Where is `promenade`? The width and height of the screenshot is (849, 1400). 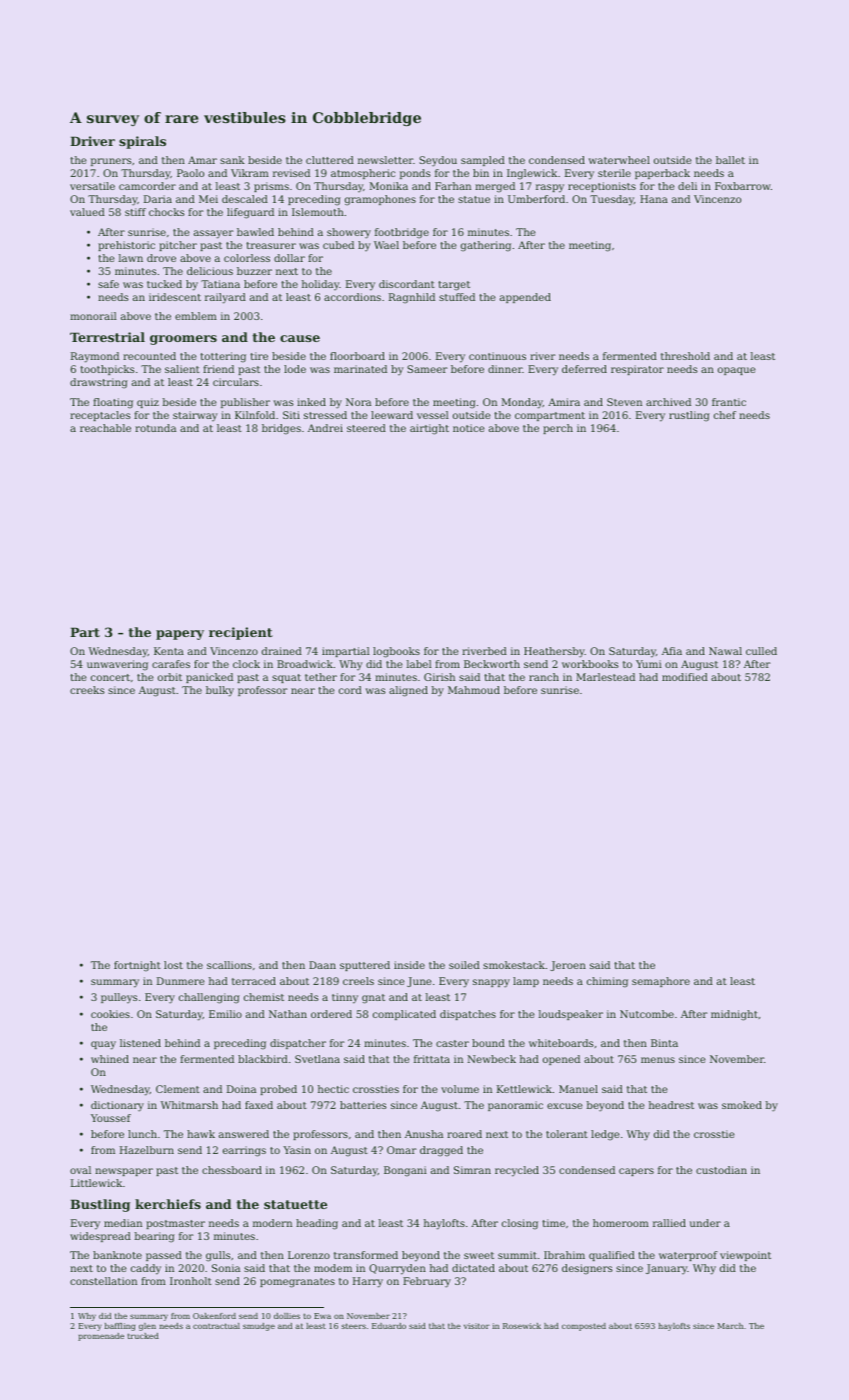
promenade is located at coordinates (101, 1337).
